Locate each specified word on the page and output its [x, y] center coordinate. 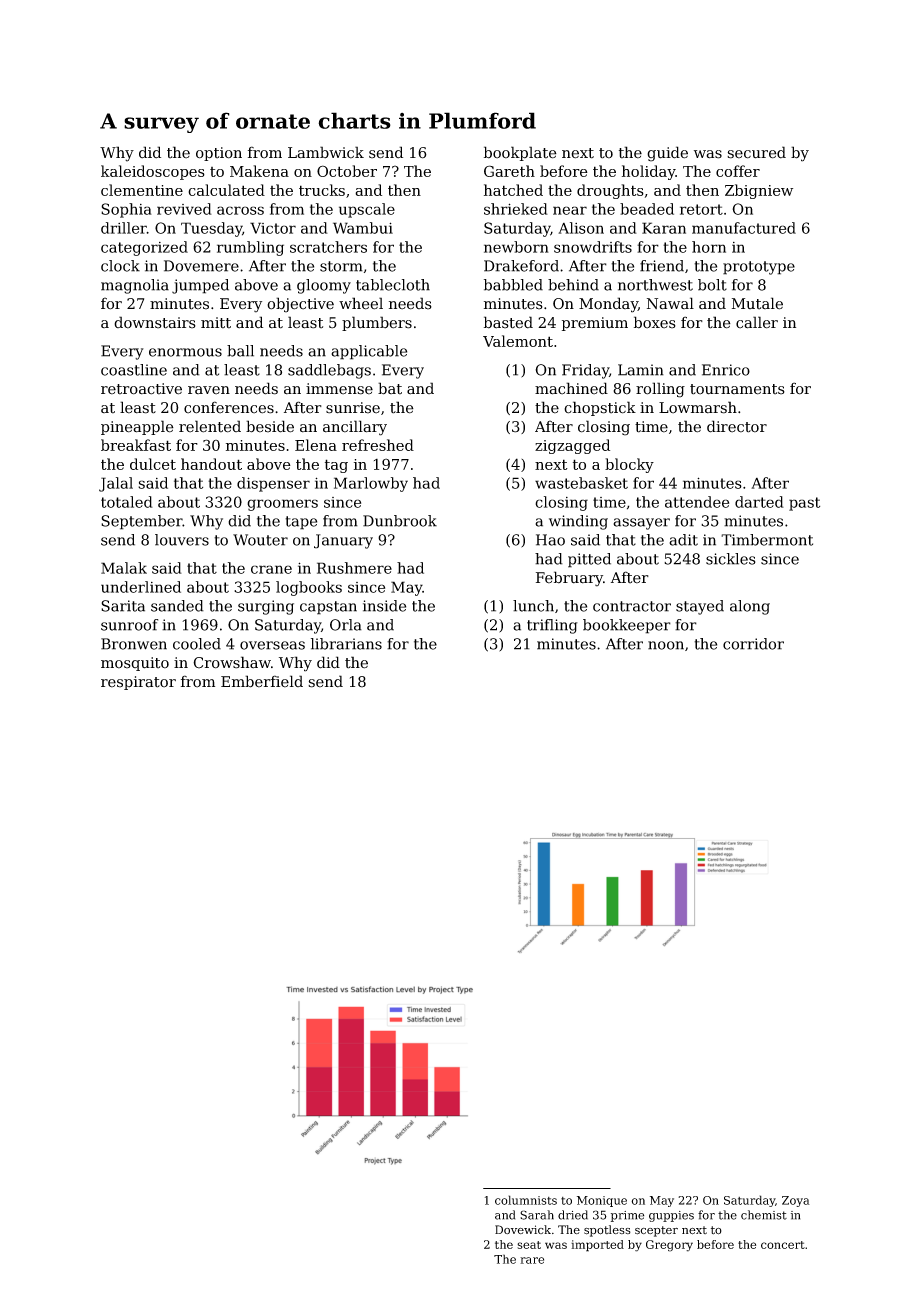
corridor [753, 644]
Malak [124, 568]
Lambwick [326, 152]
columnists [526, 1200]
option [219, 154]
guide [667, 154]
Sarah [537, 1215]
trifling [552, 626]
